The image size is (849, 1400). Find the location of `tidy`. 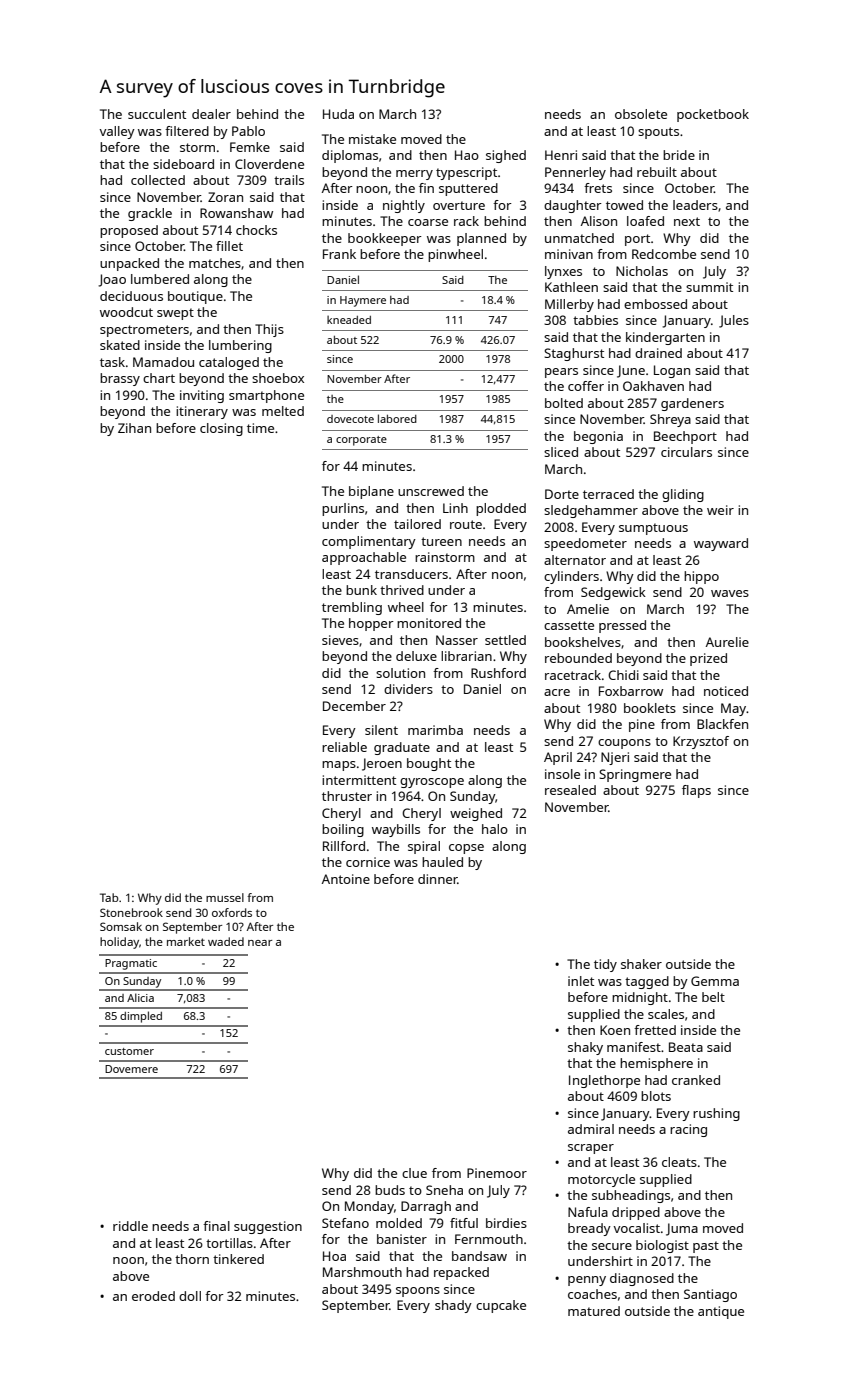

tidy is located at coordinates (605, 965).
